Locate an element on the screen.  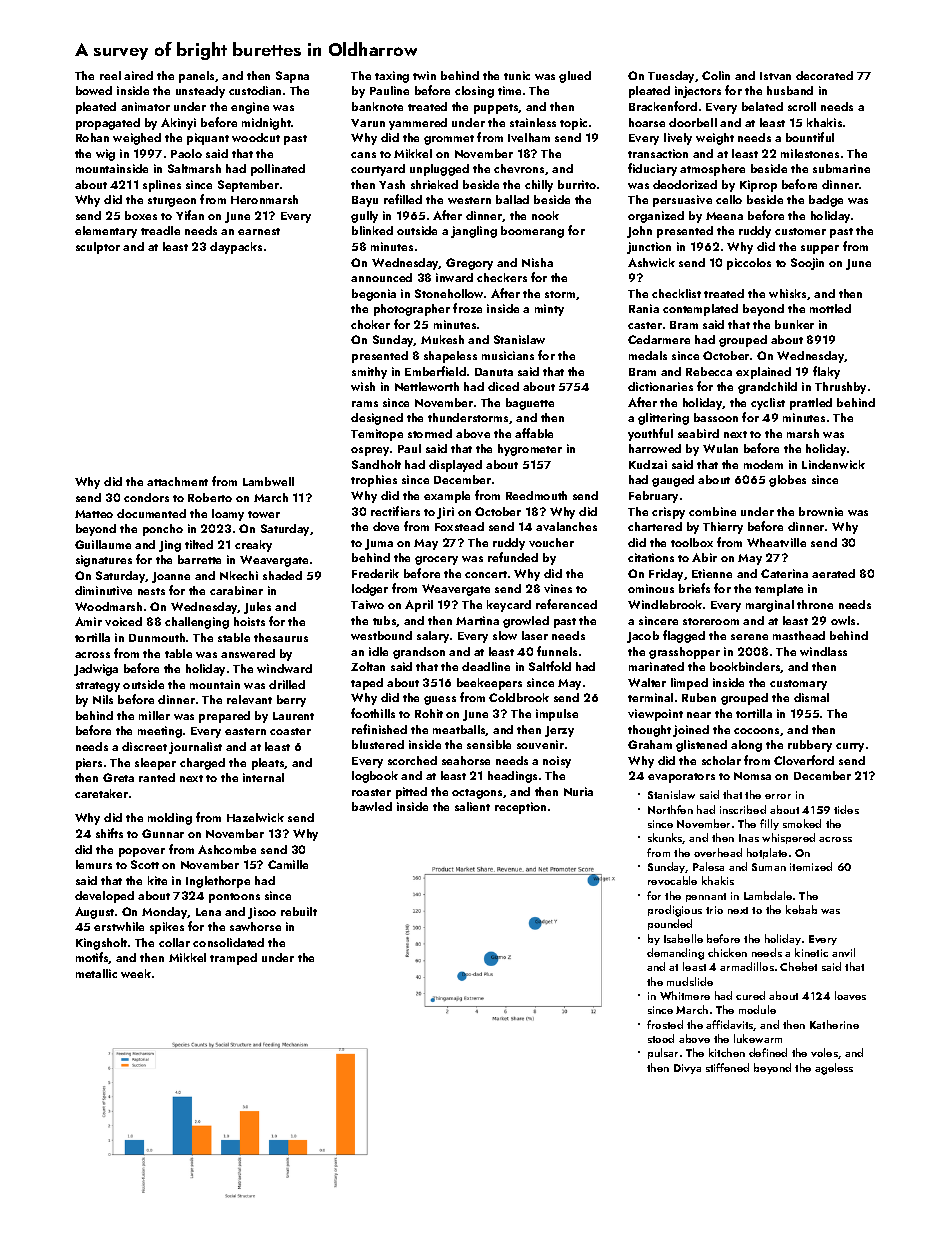
stiffened is located at coordinates (727, 1067).
